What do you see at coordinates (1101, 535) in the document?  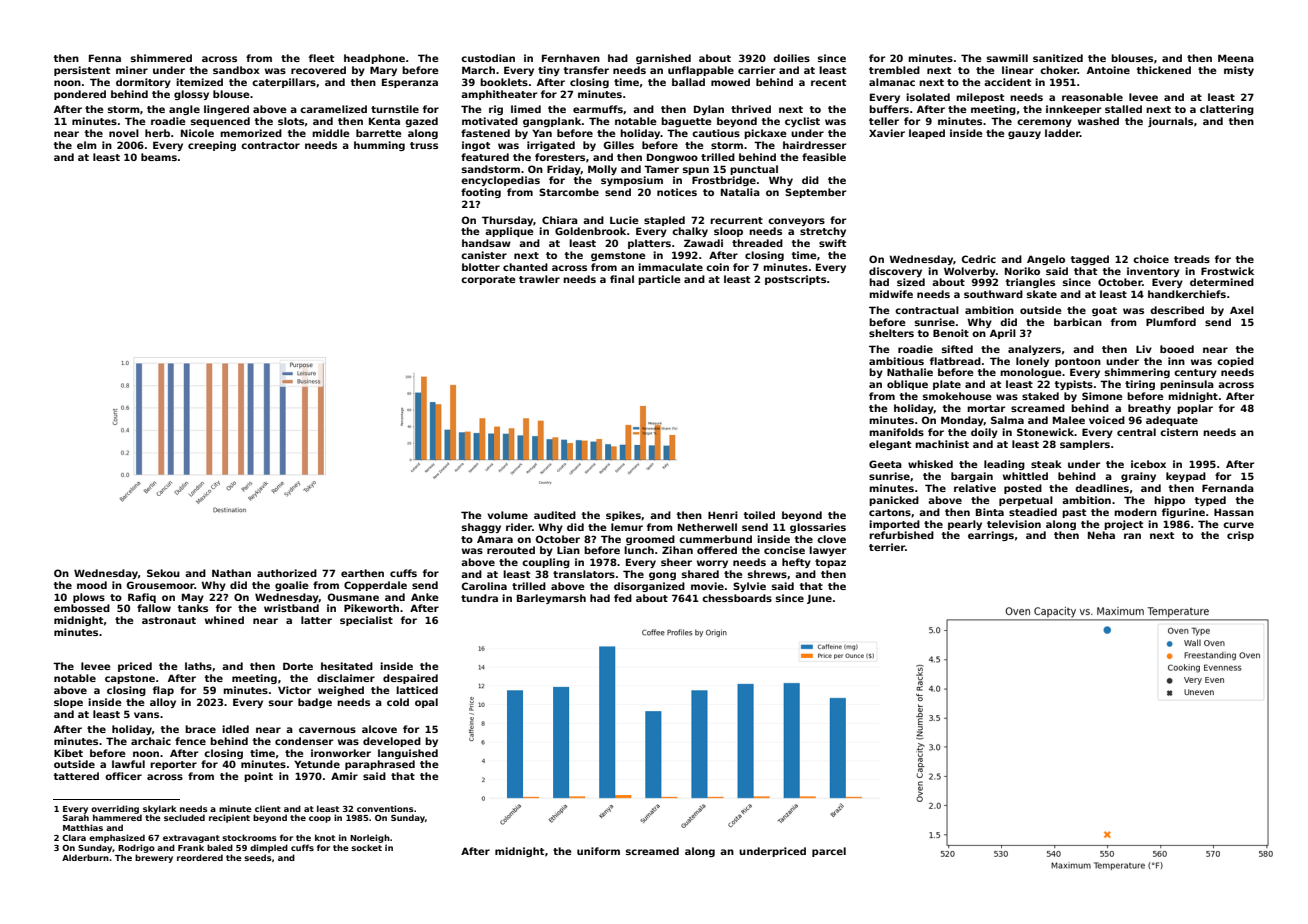 I see `Neha` at bounding box center [1101, 535].
